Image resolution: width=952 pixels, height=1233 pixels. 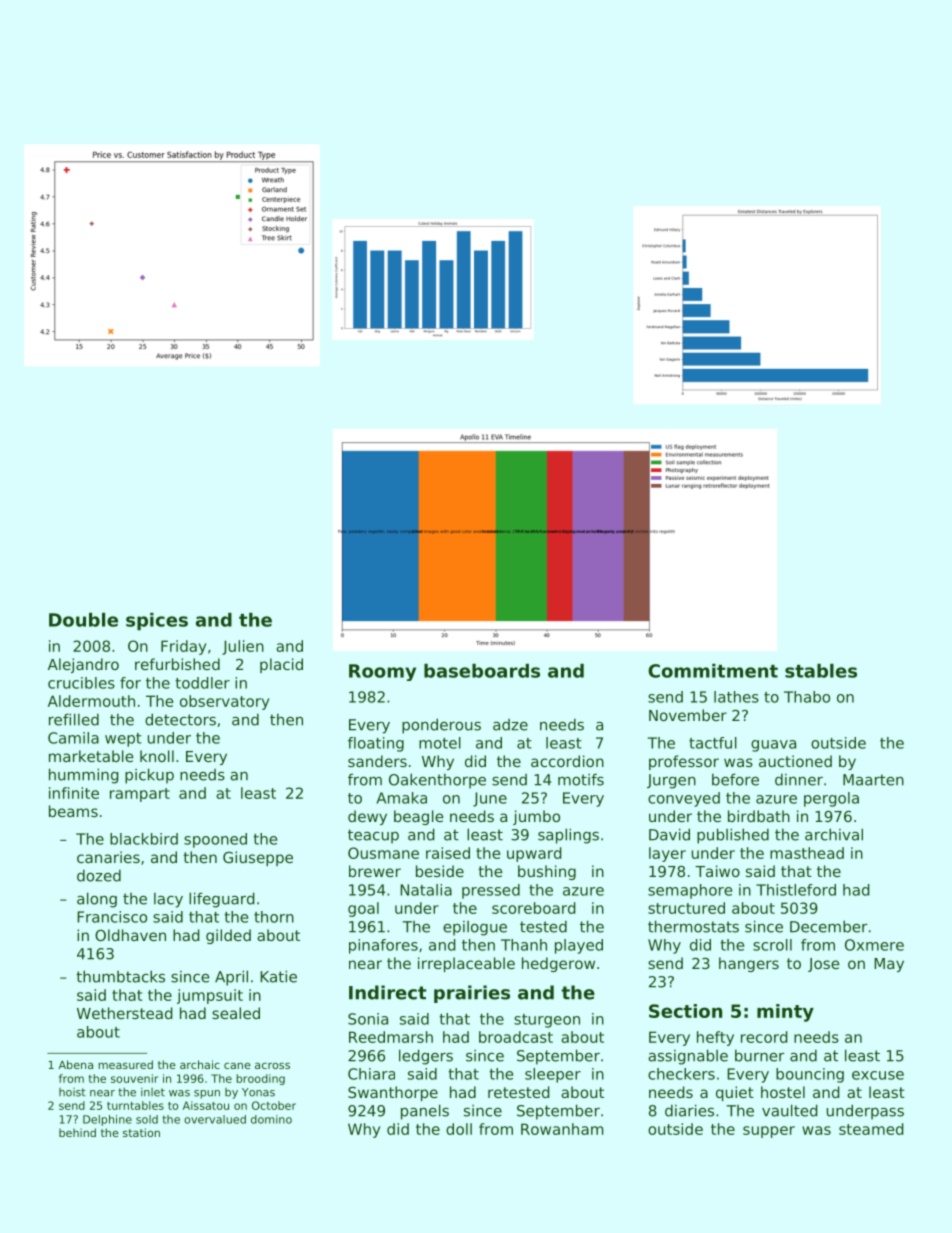 I want to click on Commitment, so click(x=713, y=671).
